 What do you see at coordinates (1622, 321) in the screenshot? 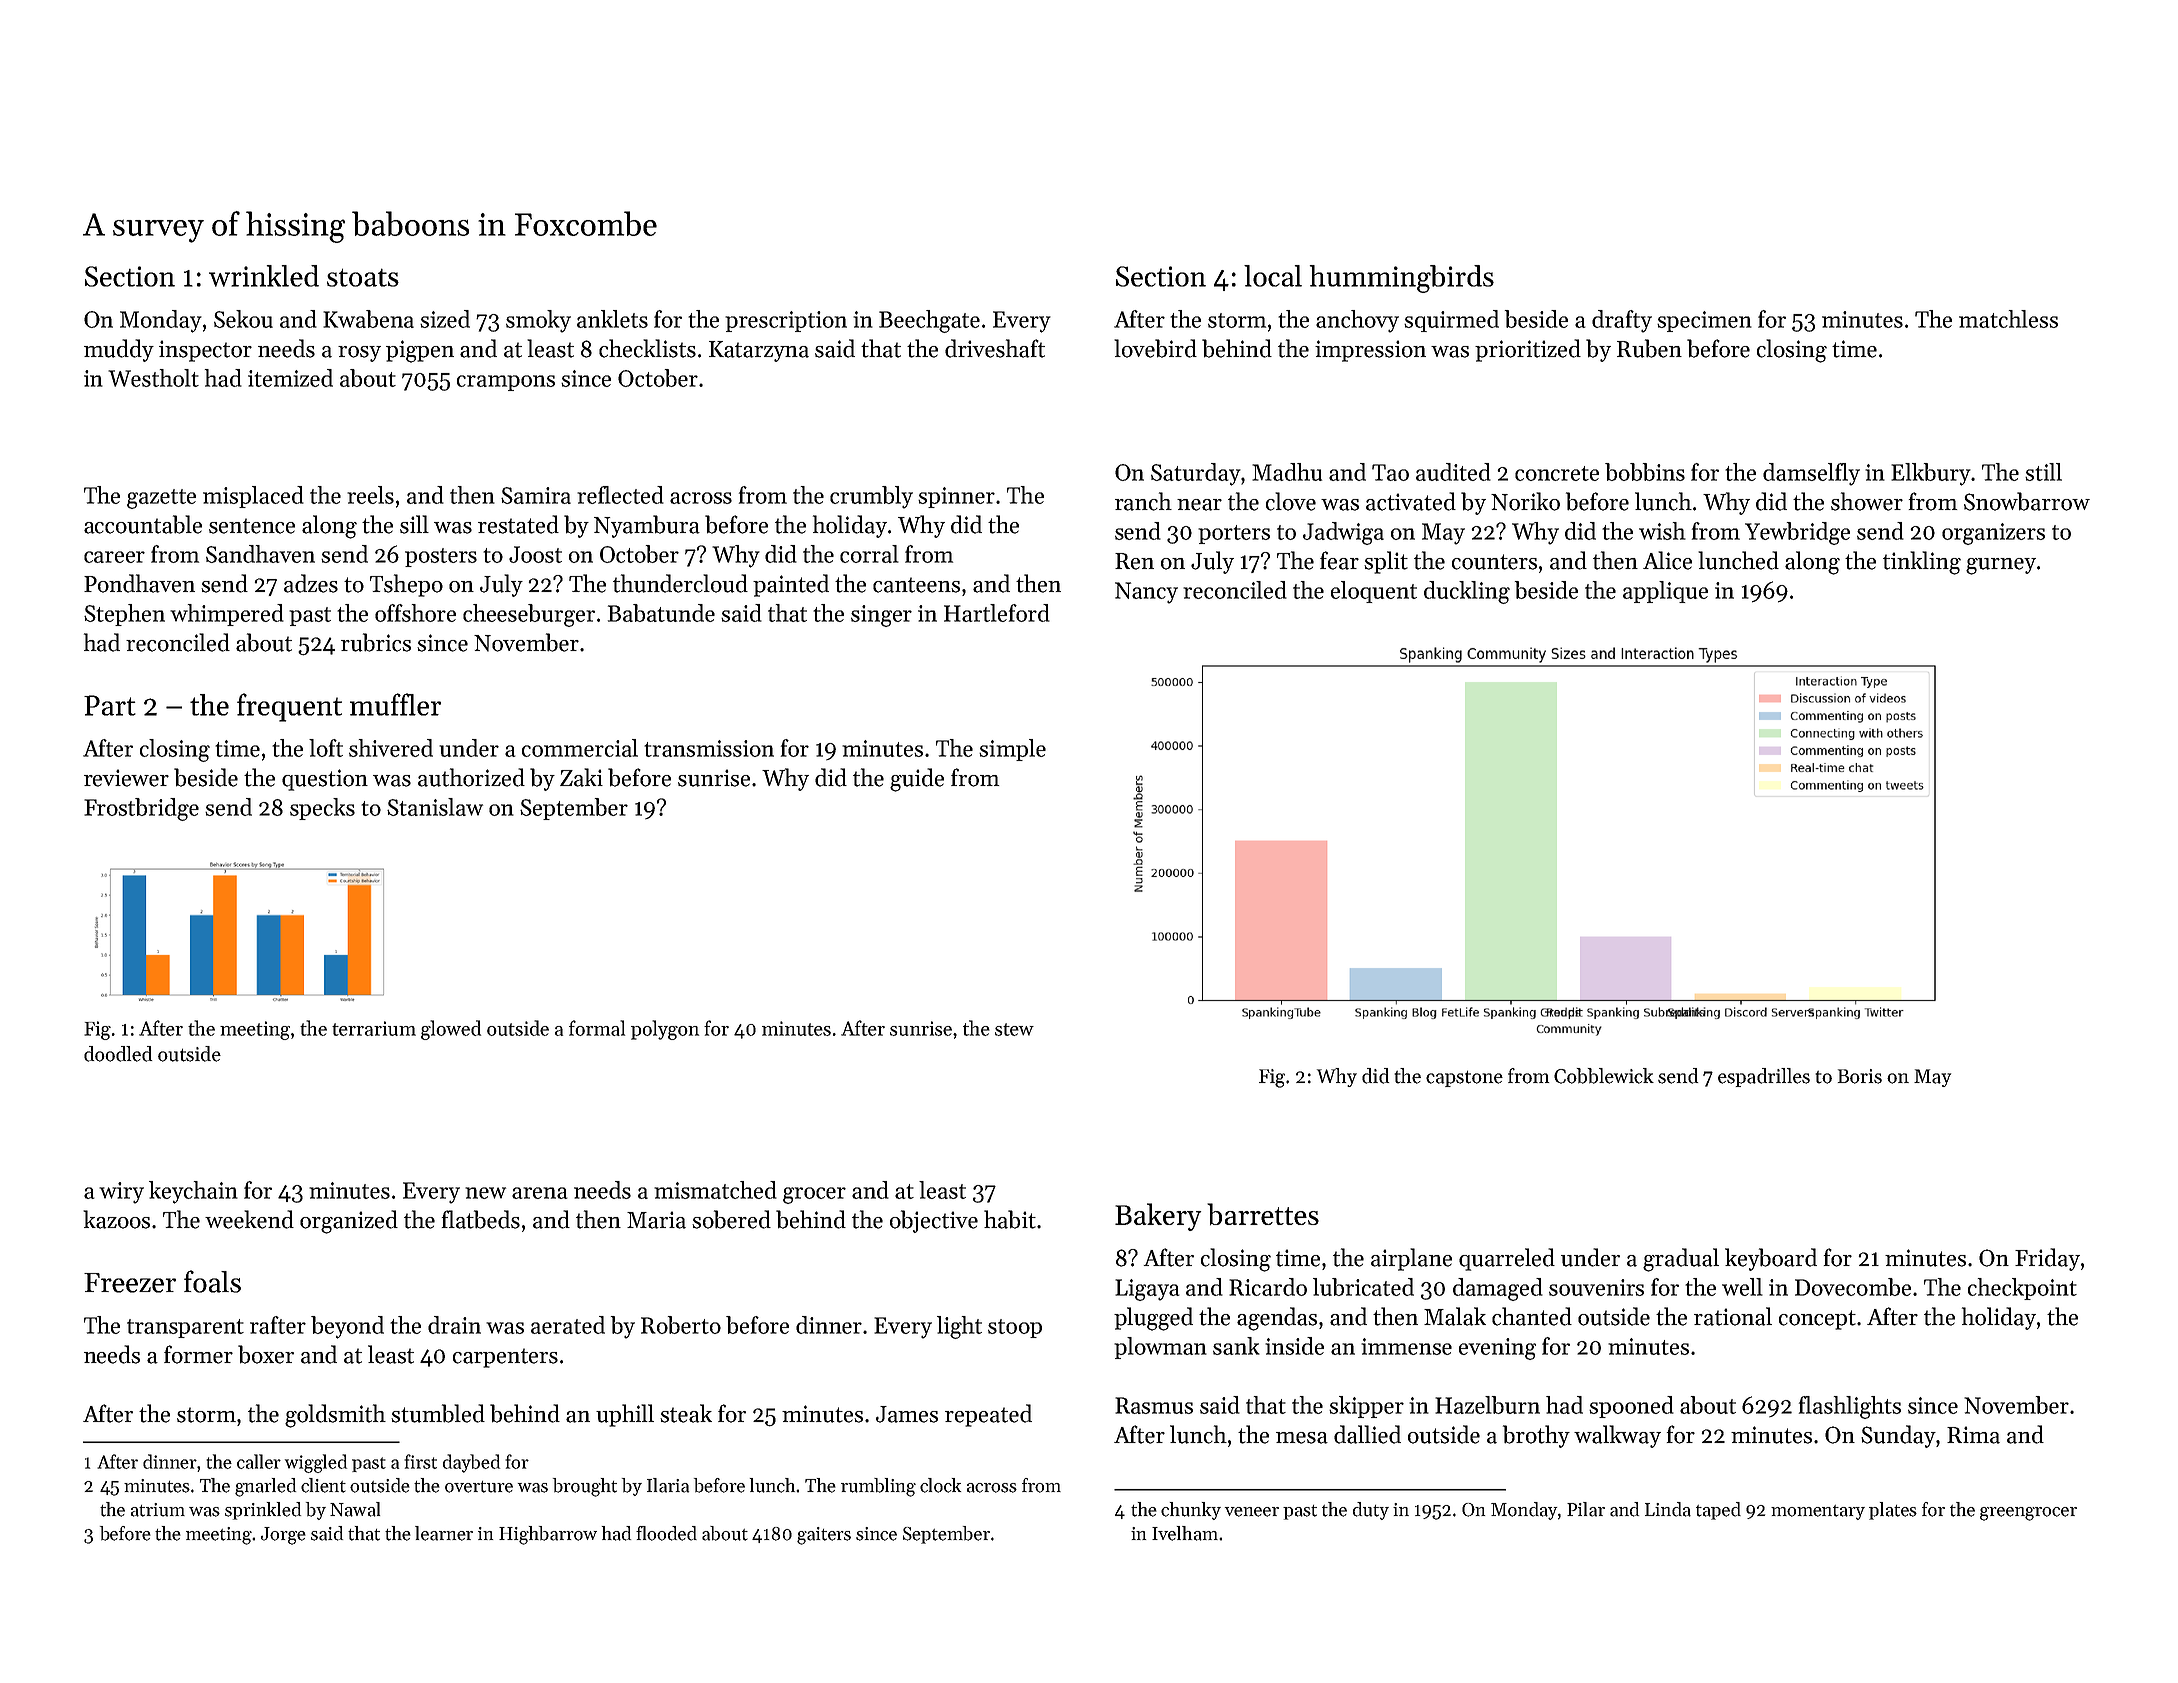
I see `drafty` at bounding box center [1622, 321].
